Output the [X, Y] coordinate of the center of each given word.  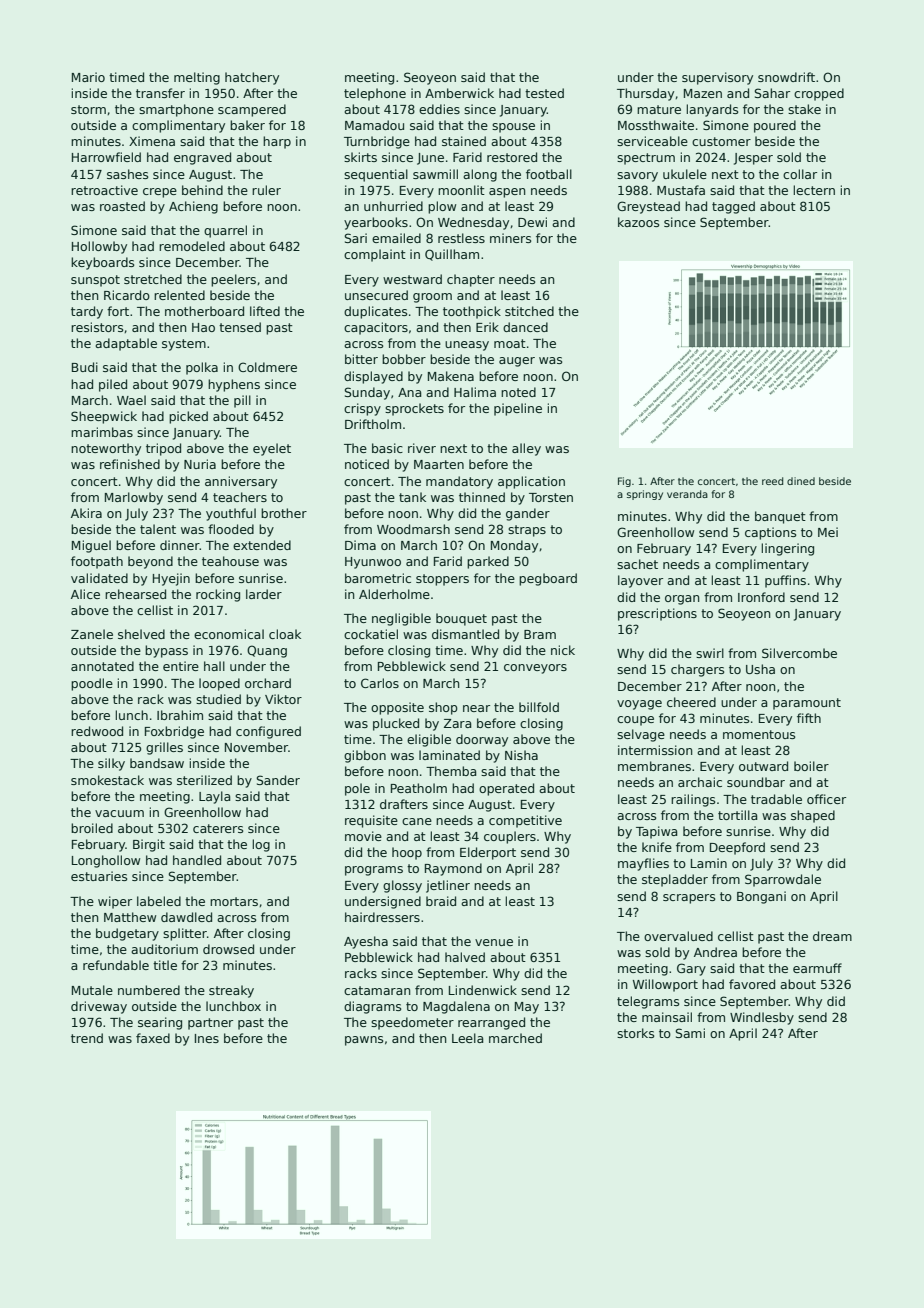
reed [772, 481]
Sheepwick [104, 417]
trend [87, 1038]
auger [517, 362]
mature [659, 109]
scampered [252, 110]
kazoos [638, 222]
